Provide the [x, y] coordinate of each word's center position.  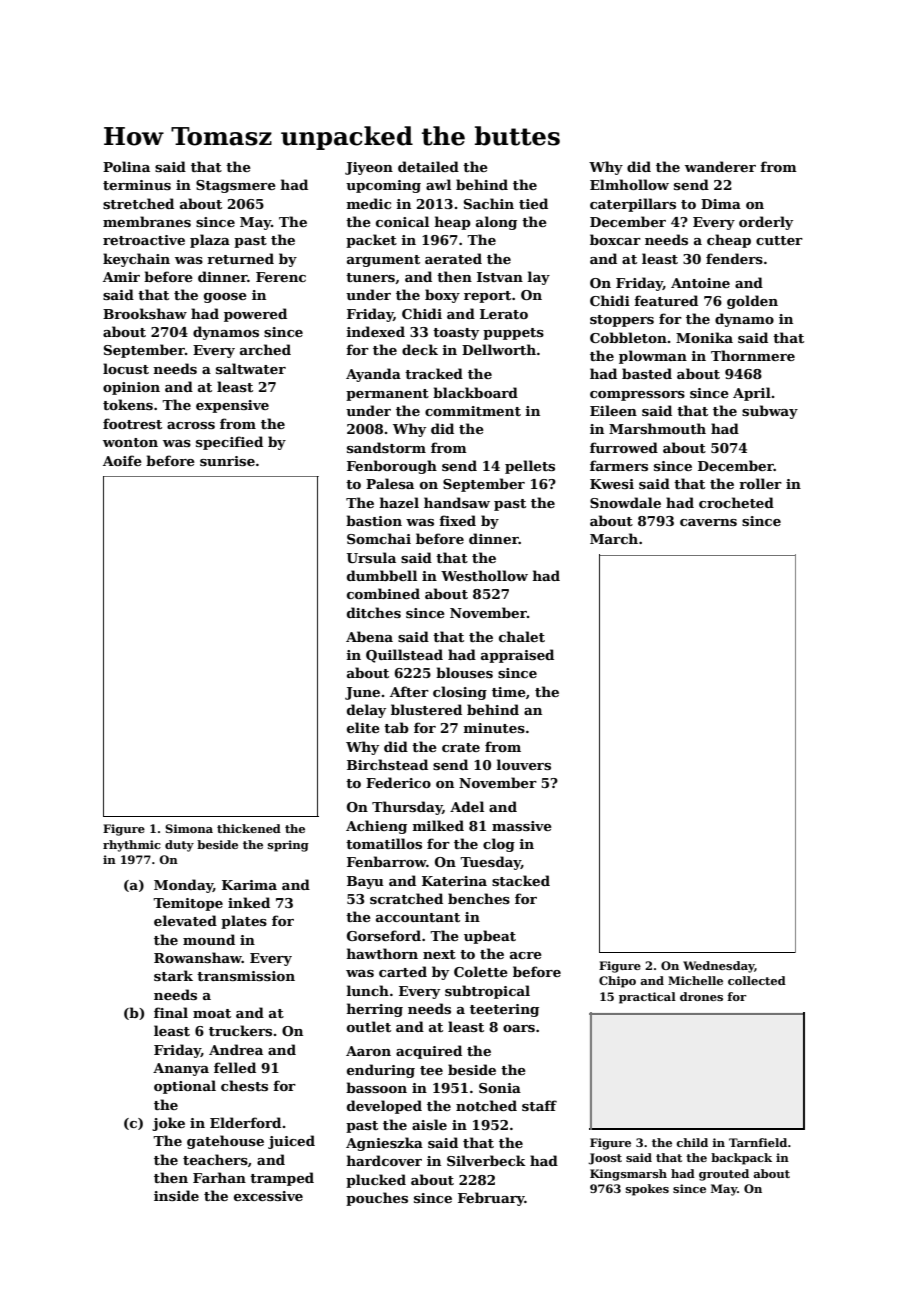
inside [176, 1195]
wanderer [720, 166]
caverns [708, 522]
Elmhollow [629, 184]
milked [438, 825]
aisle [429, 1124]
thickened [249, 828]
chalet [522, 636]
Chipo [617, 982]
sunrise [227, 461]
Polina [126, 166]
